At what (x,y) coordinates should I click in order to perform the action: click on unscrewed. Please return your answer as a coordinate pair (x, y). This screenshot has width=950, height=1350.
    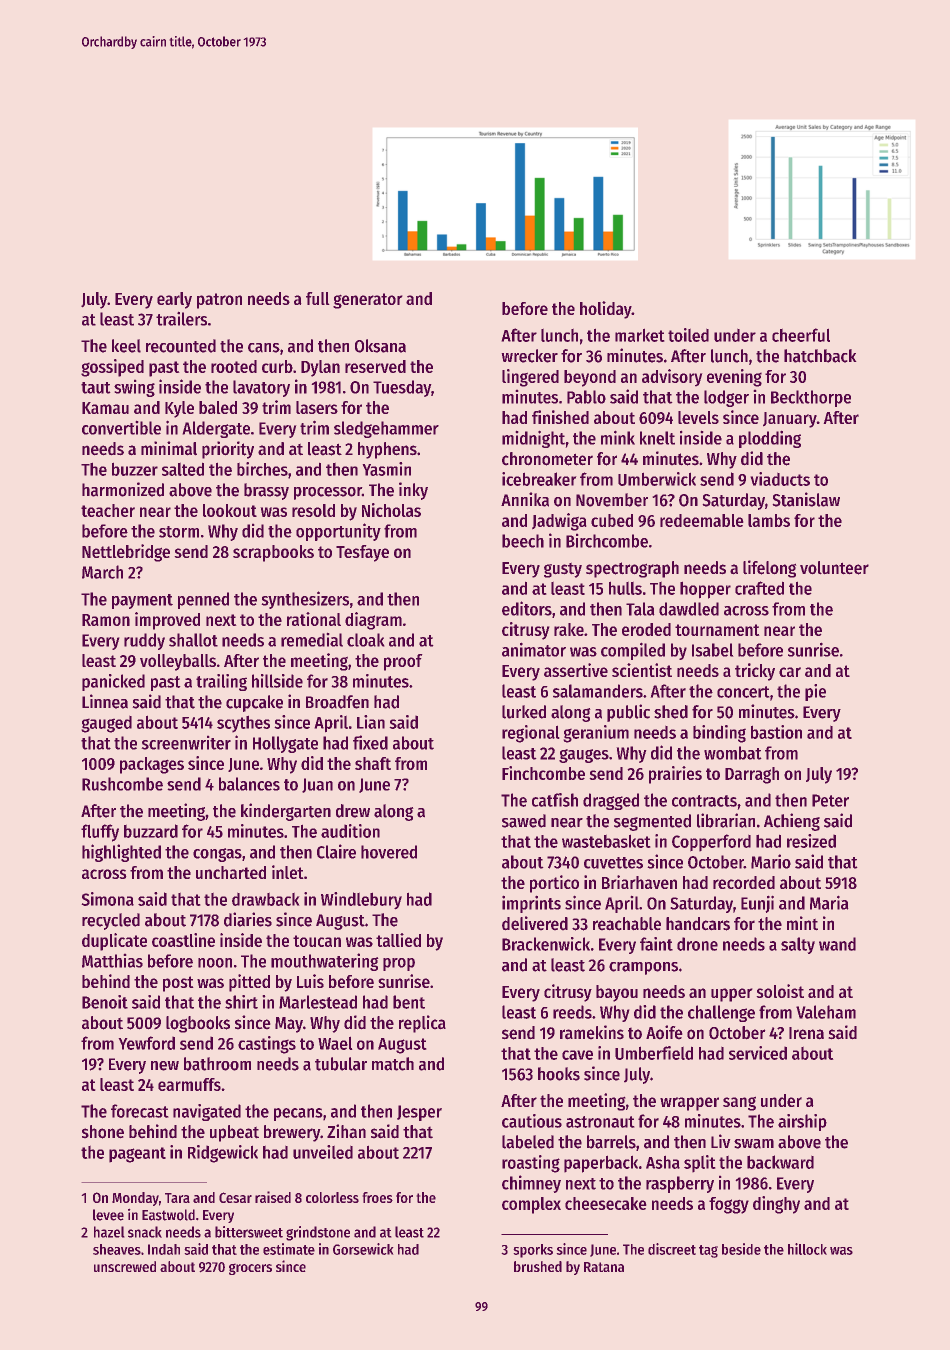
    Looking at the image, I should click on (125, 1266).
